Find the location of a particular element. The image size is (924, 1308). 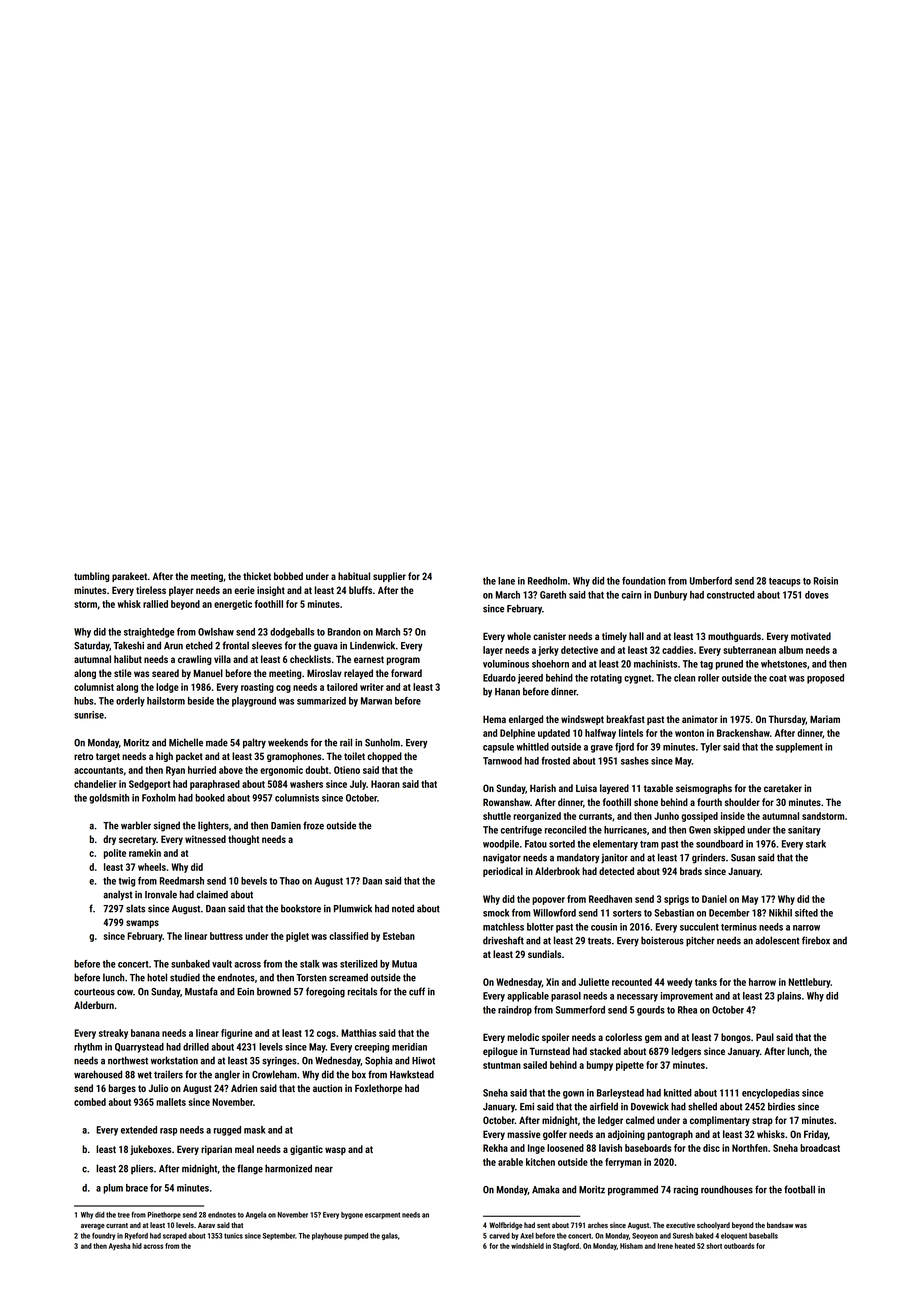

Northfen is located at coordinates (749, 1148).
